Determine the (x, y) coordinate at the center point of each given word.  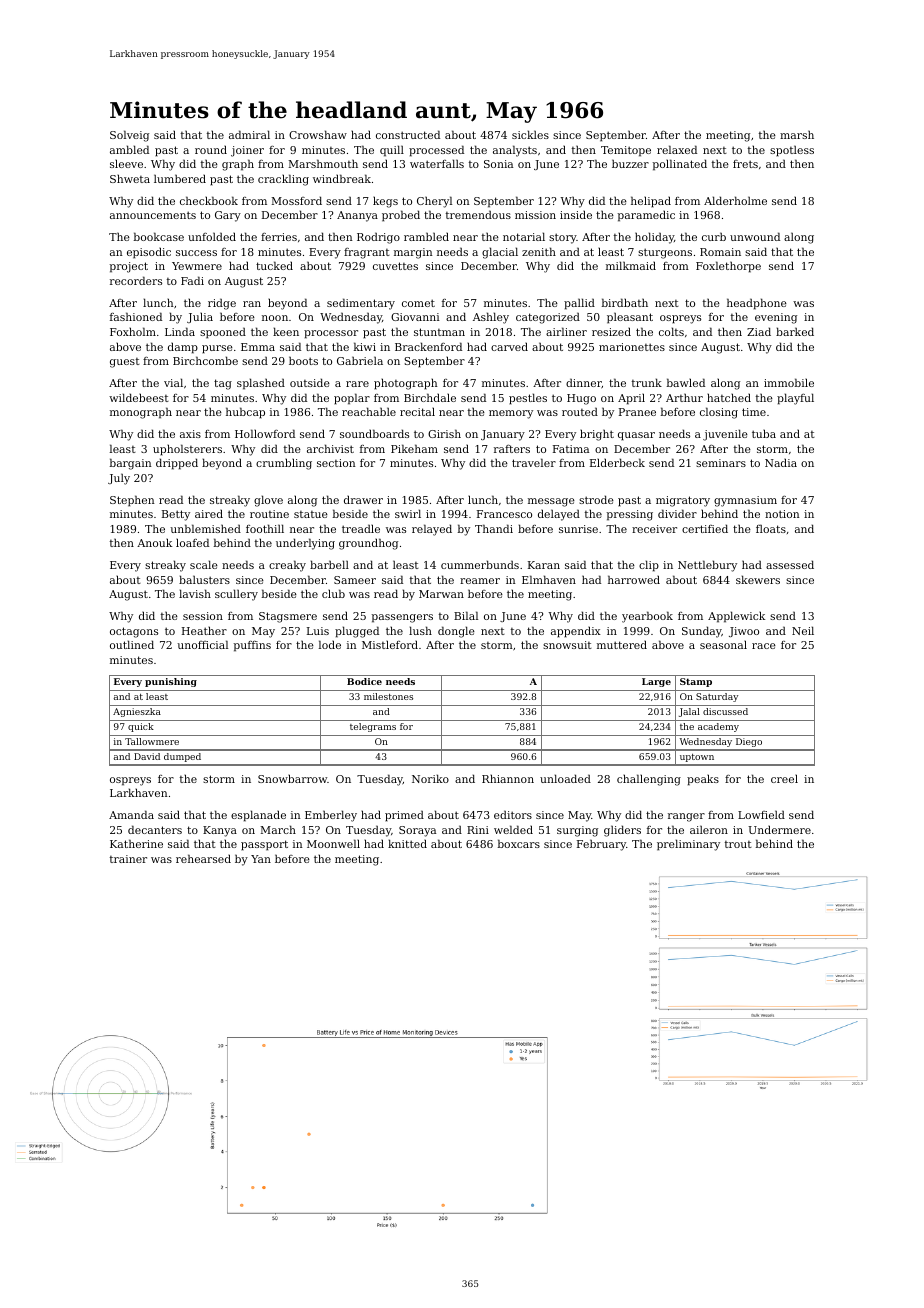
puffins (252, 646)
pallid (579, 304)
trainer (128, 859)
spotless (792, 151)
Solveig (129, 136)
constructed (408, 134)
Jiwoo (744, 632)
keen (286, 331)
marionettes (632, 347)
